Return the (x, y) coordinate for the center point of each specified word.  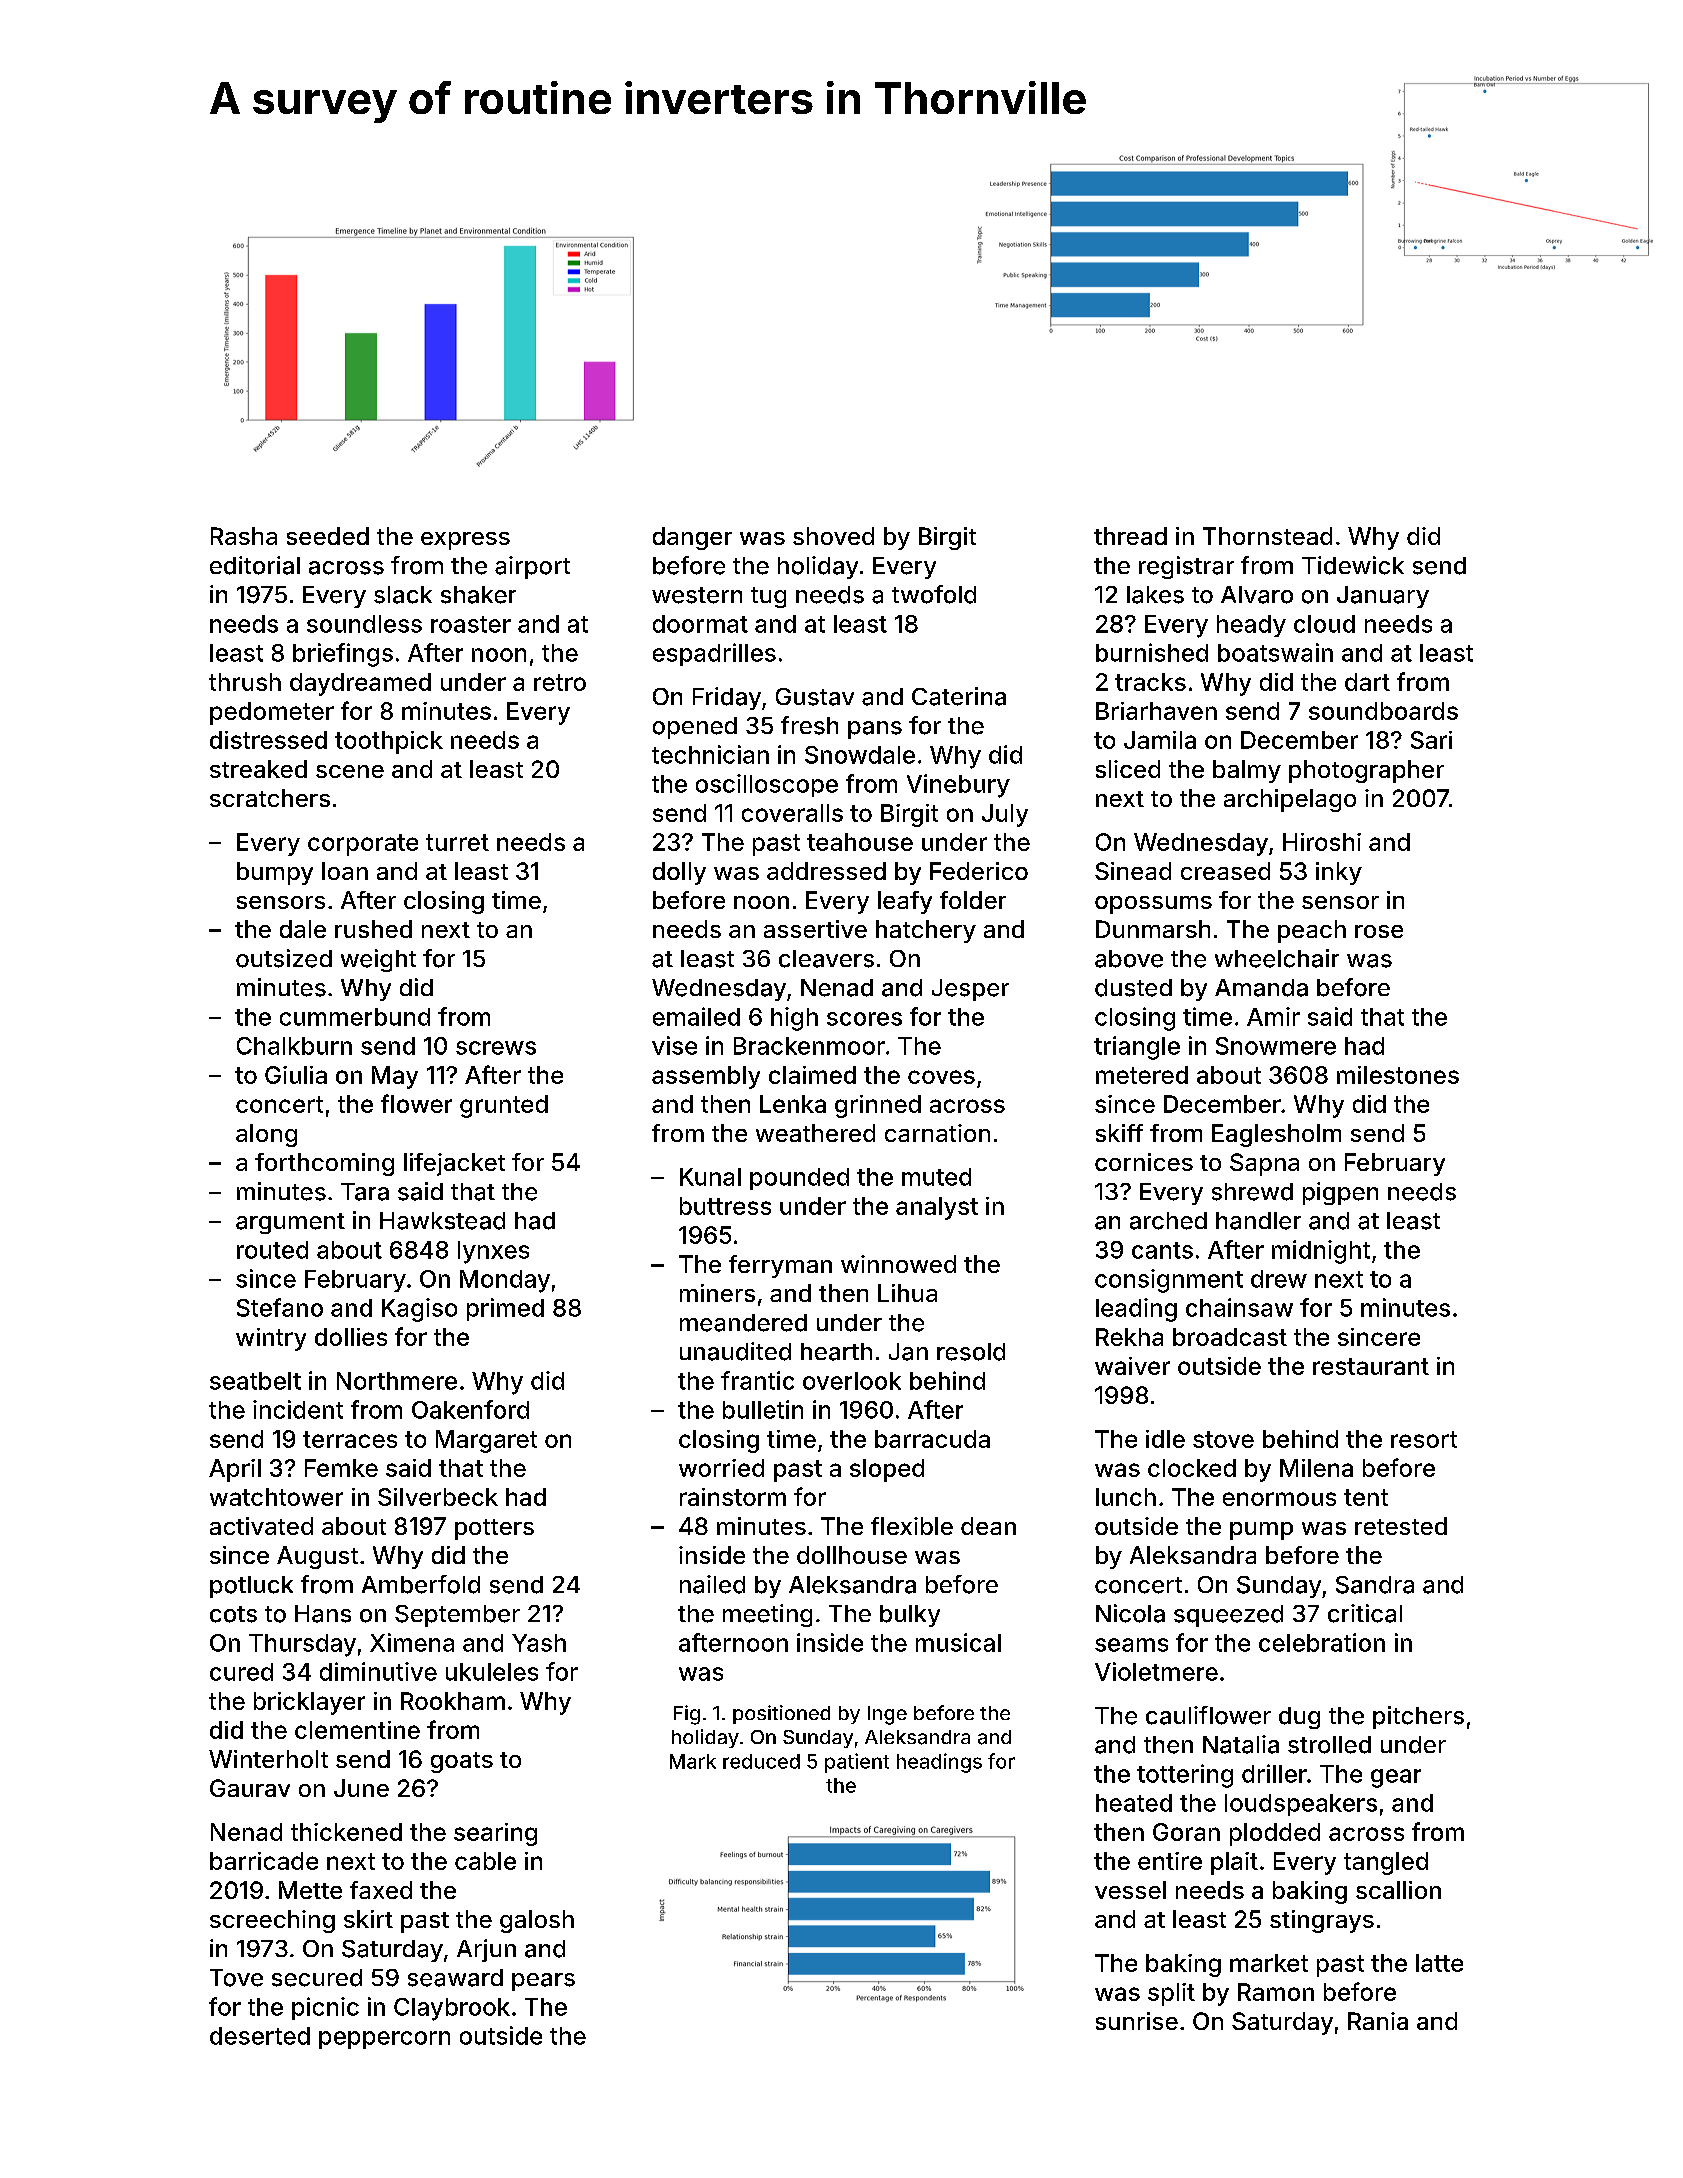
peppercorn (384, 2040)
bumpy (275, 873)
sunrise (1137, 2021)
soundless (364, 624)
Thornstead (1267, 536)
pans (875, 730)
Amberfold (421, 1584)
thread (1130, 536)
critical (1365, 1613)
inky (1339, 873)
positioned (781, 1714)
